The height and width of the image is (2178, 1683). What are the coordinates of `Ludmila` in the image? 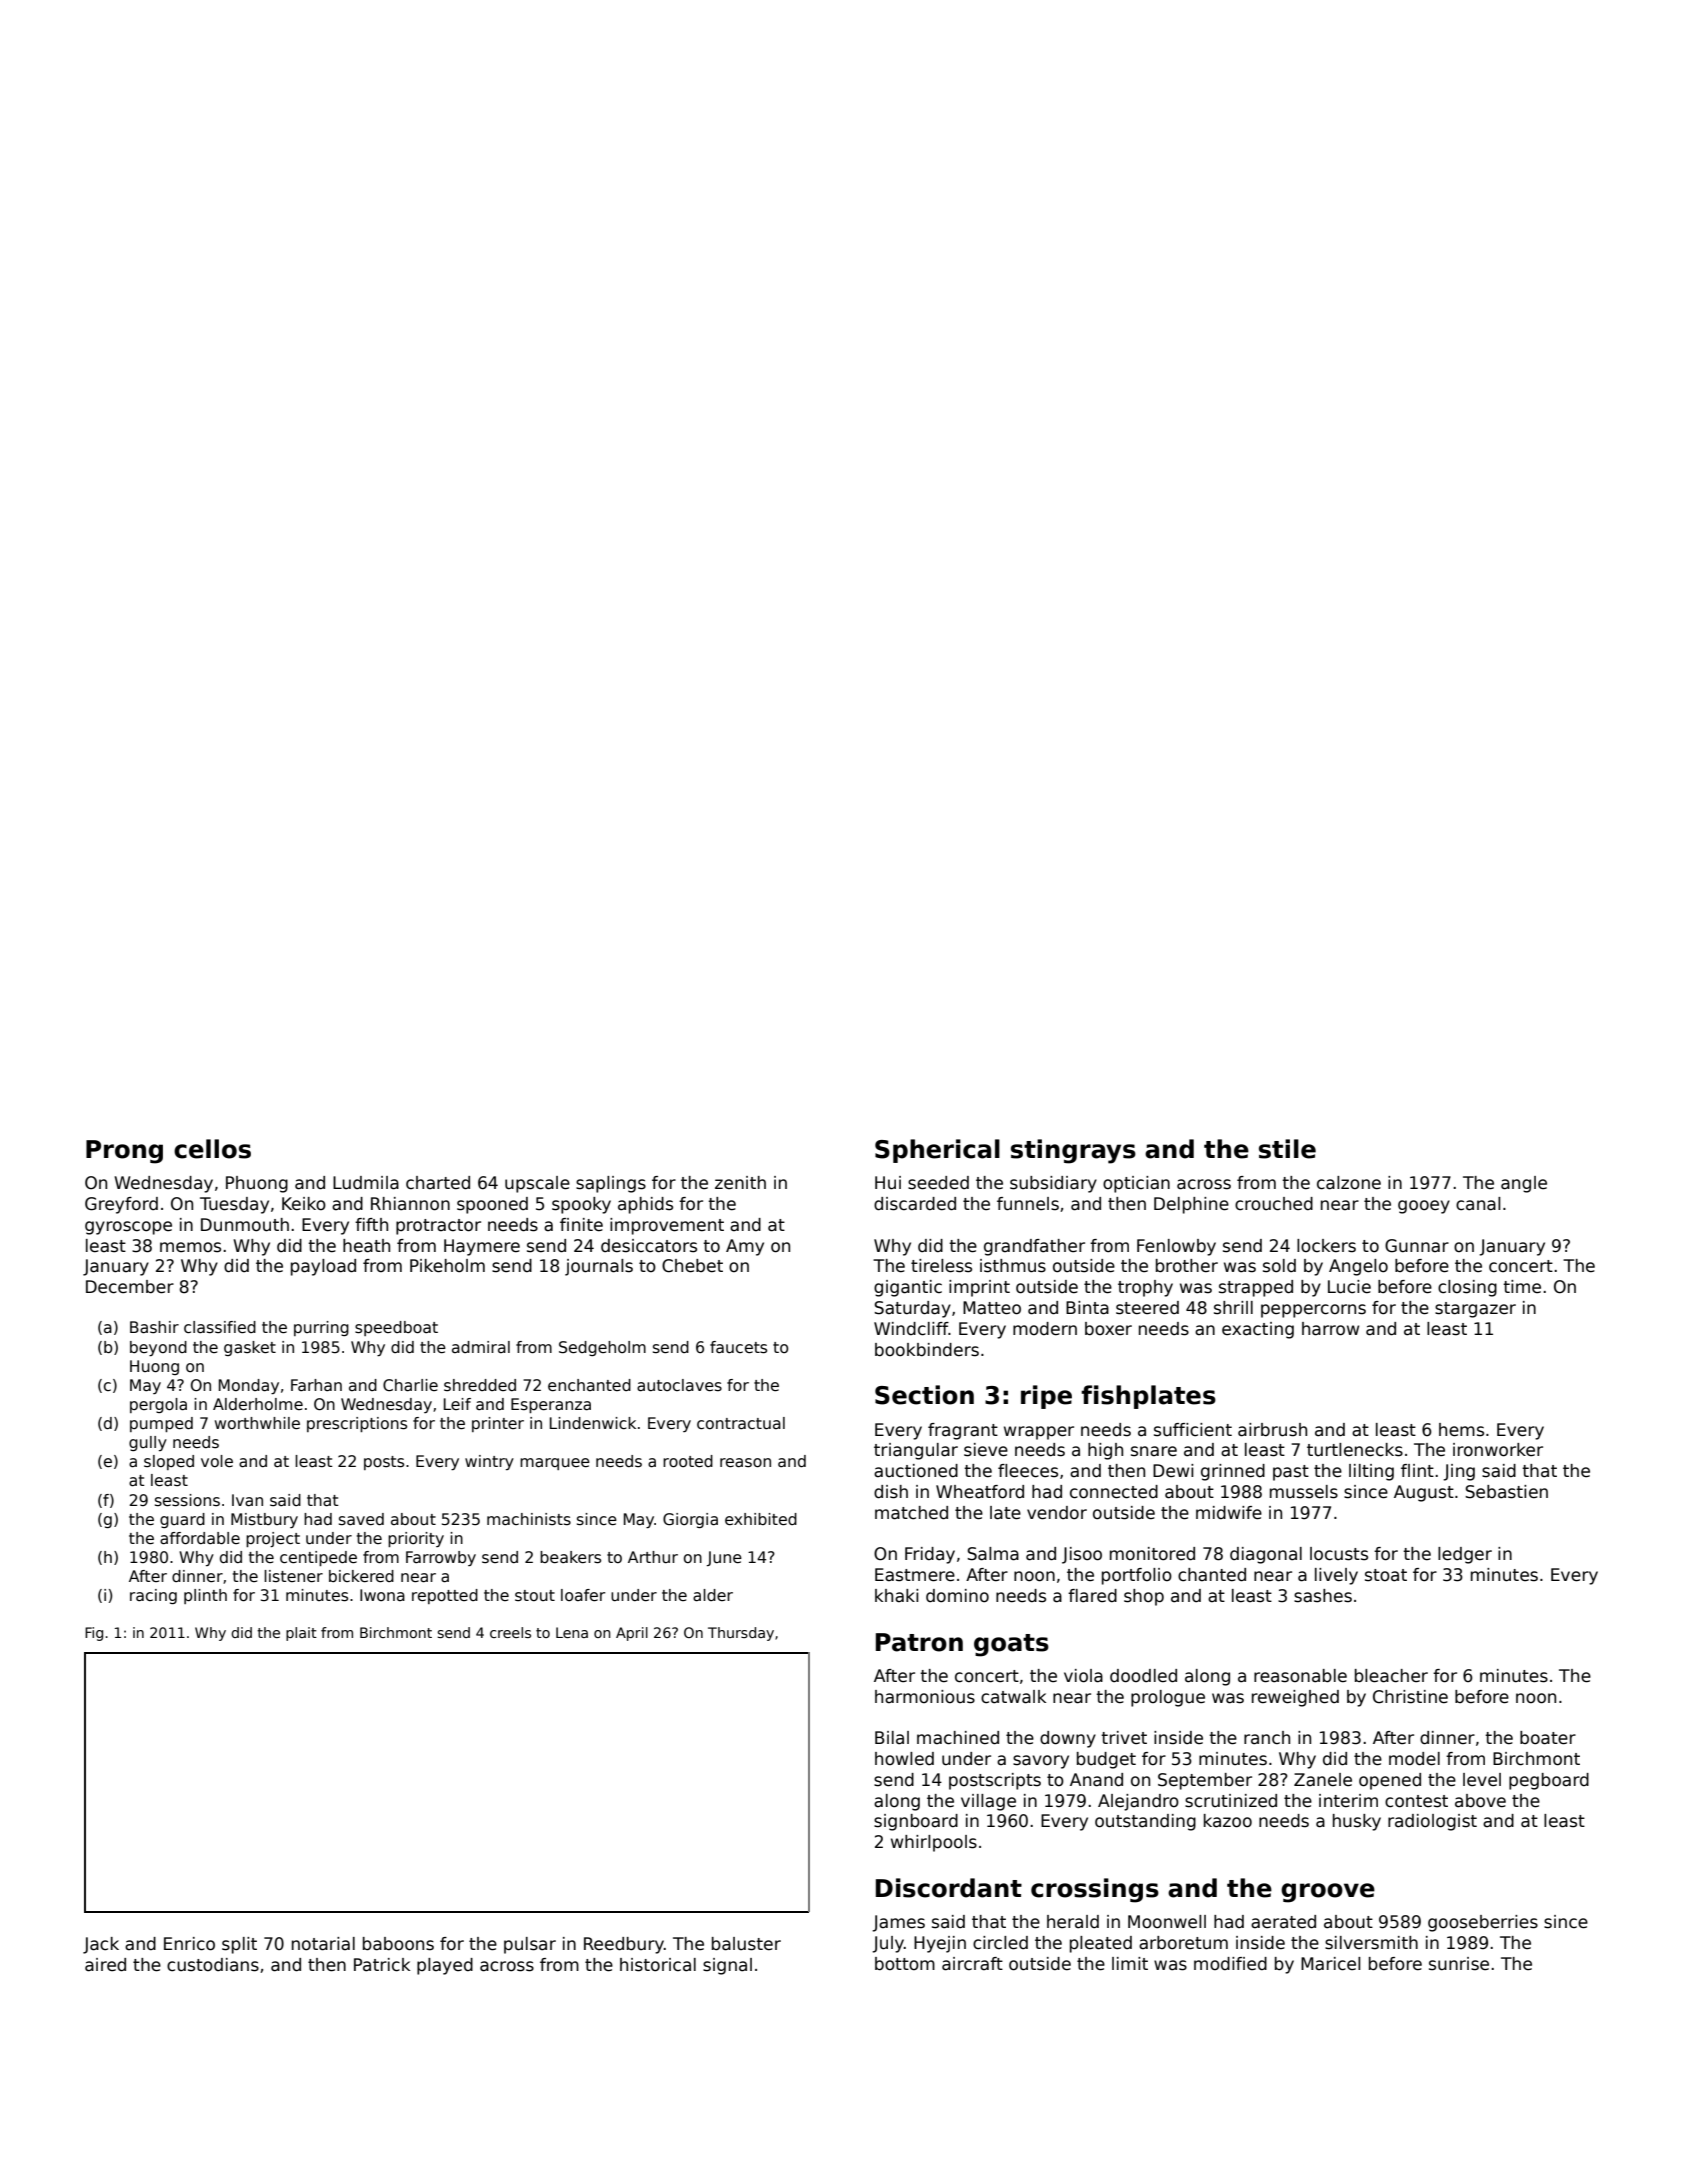 It's located at (366, 1183).
